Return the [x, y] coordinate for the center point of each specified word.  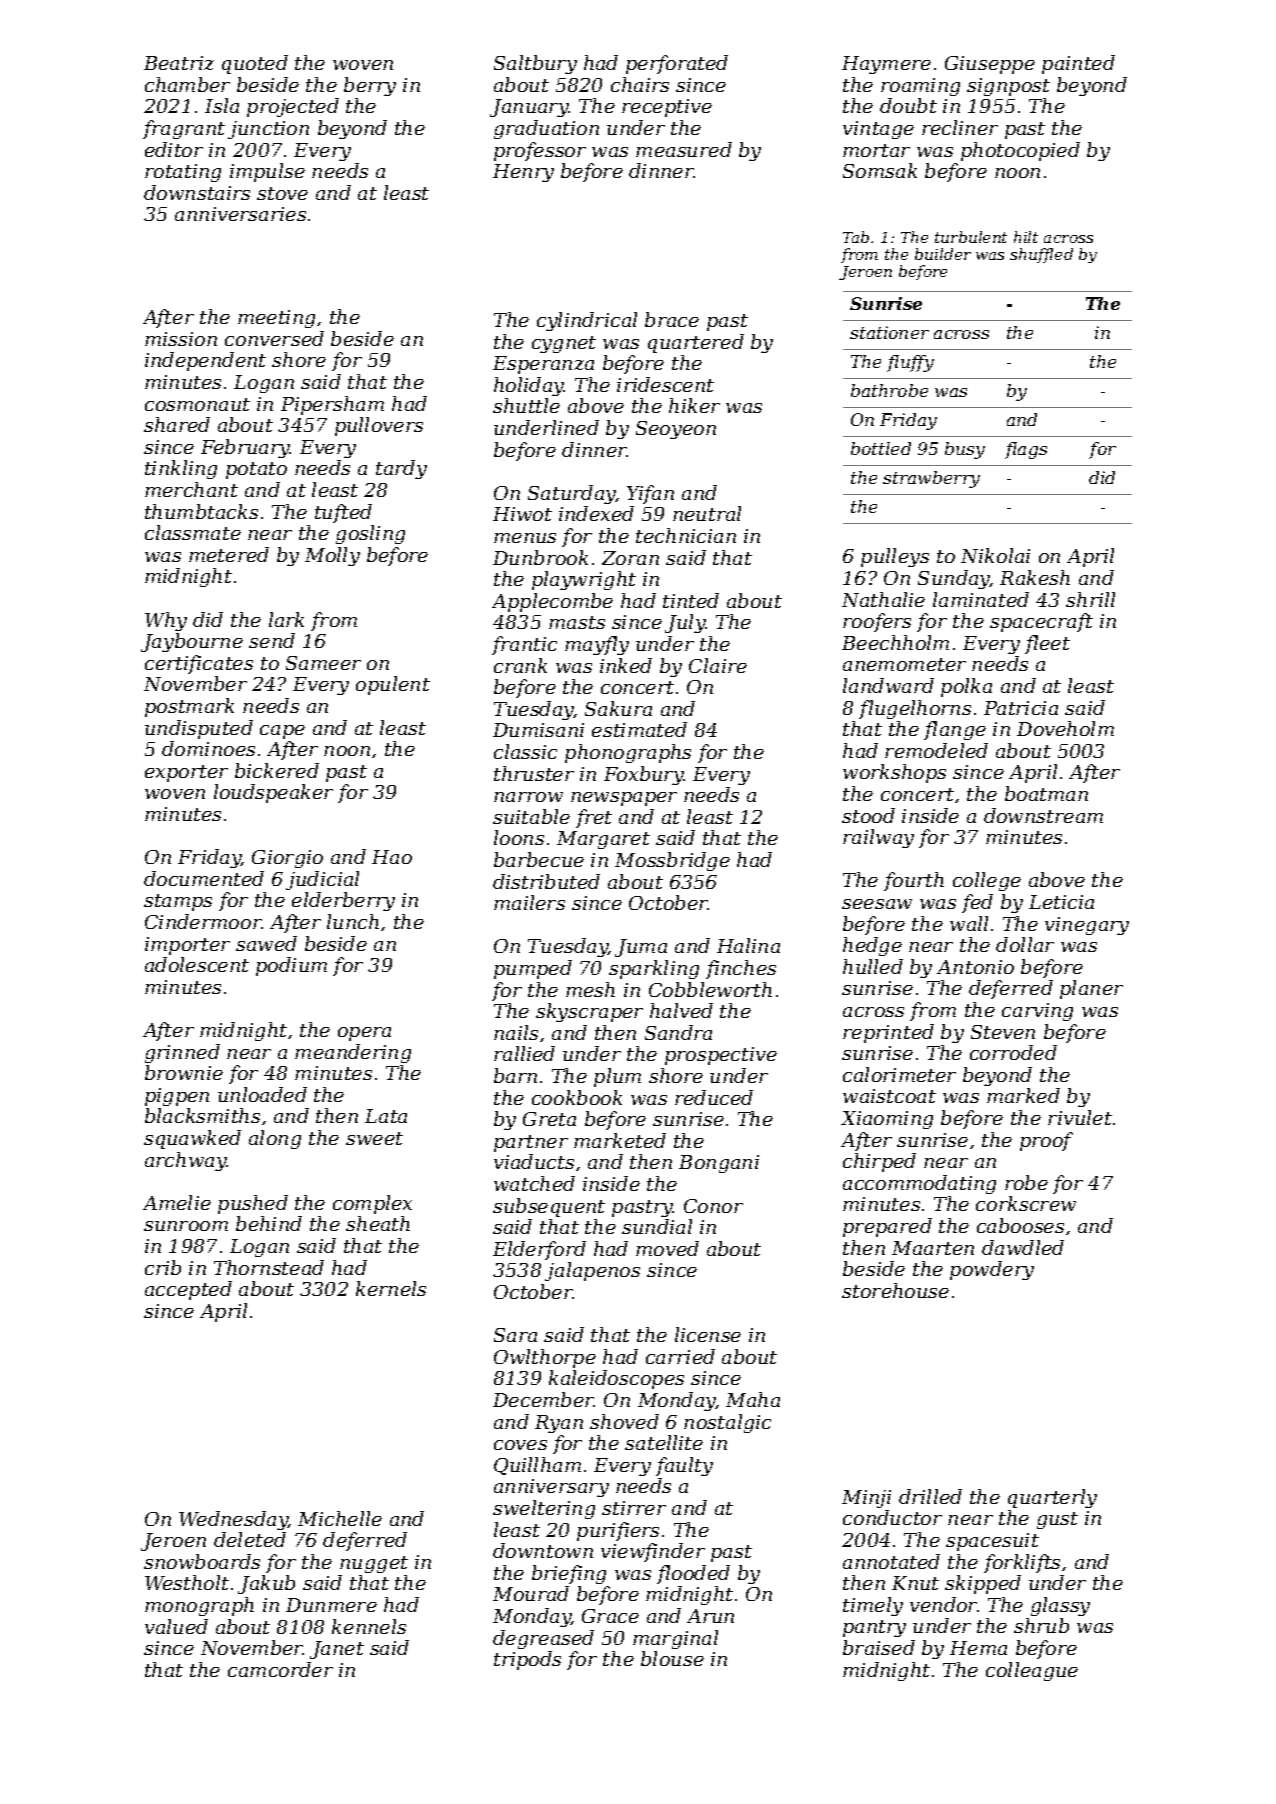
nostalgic [727, 1423]
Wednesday [233, 1520]
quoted [255, 64]
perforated [677, 64]
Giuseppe [990, 65]
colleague [1032, 1671]
